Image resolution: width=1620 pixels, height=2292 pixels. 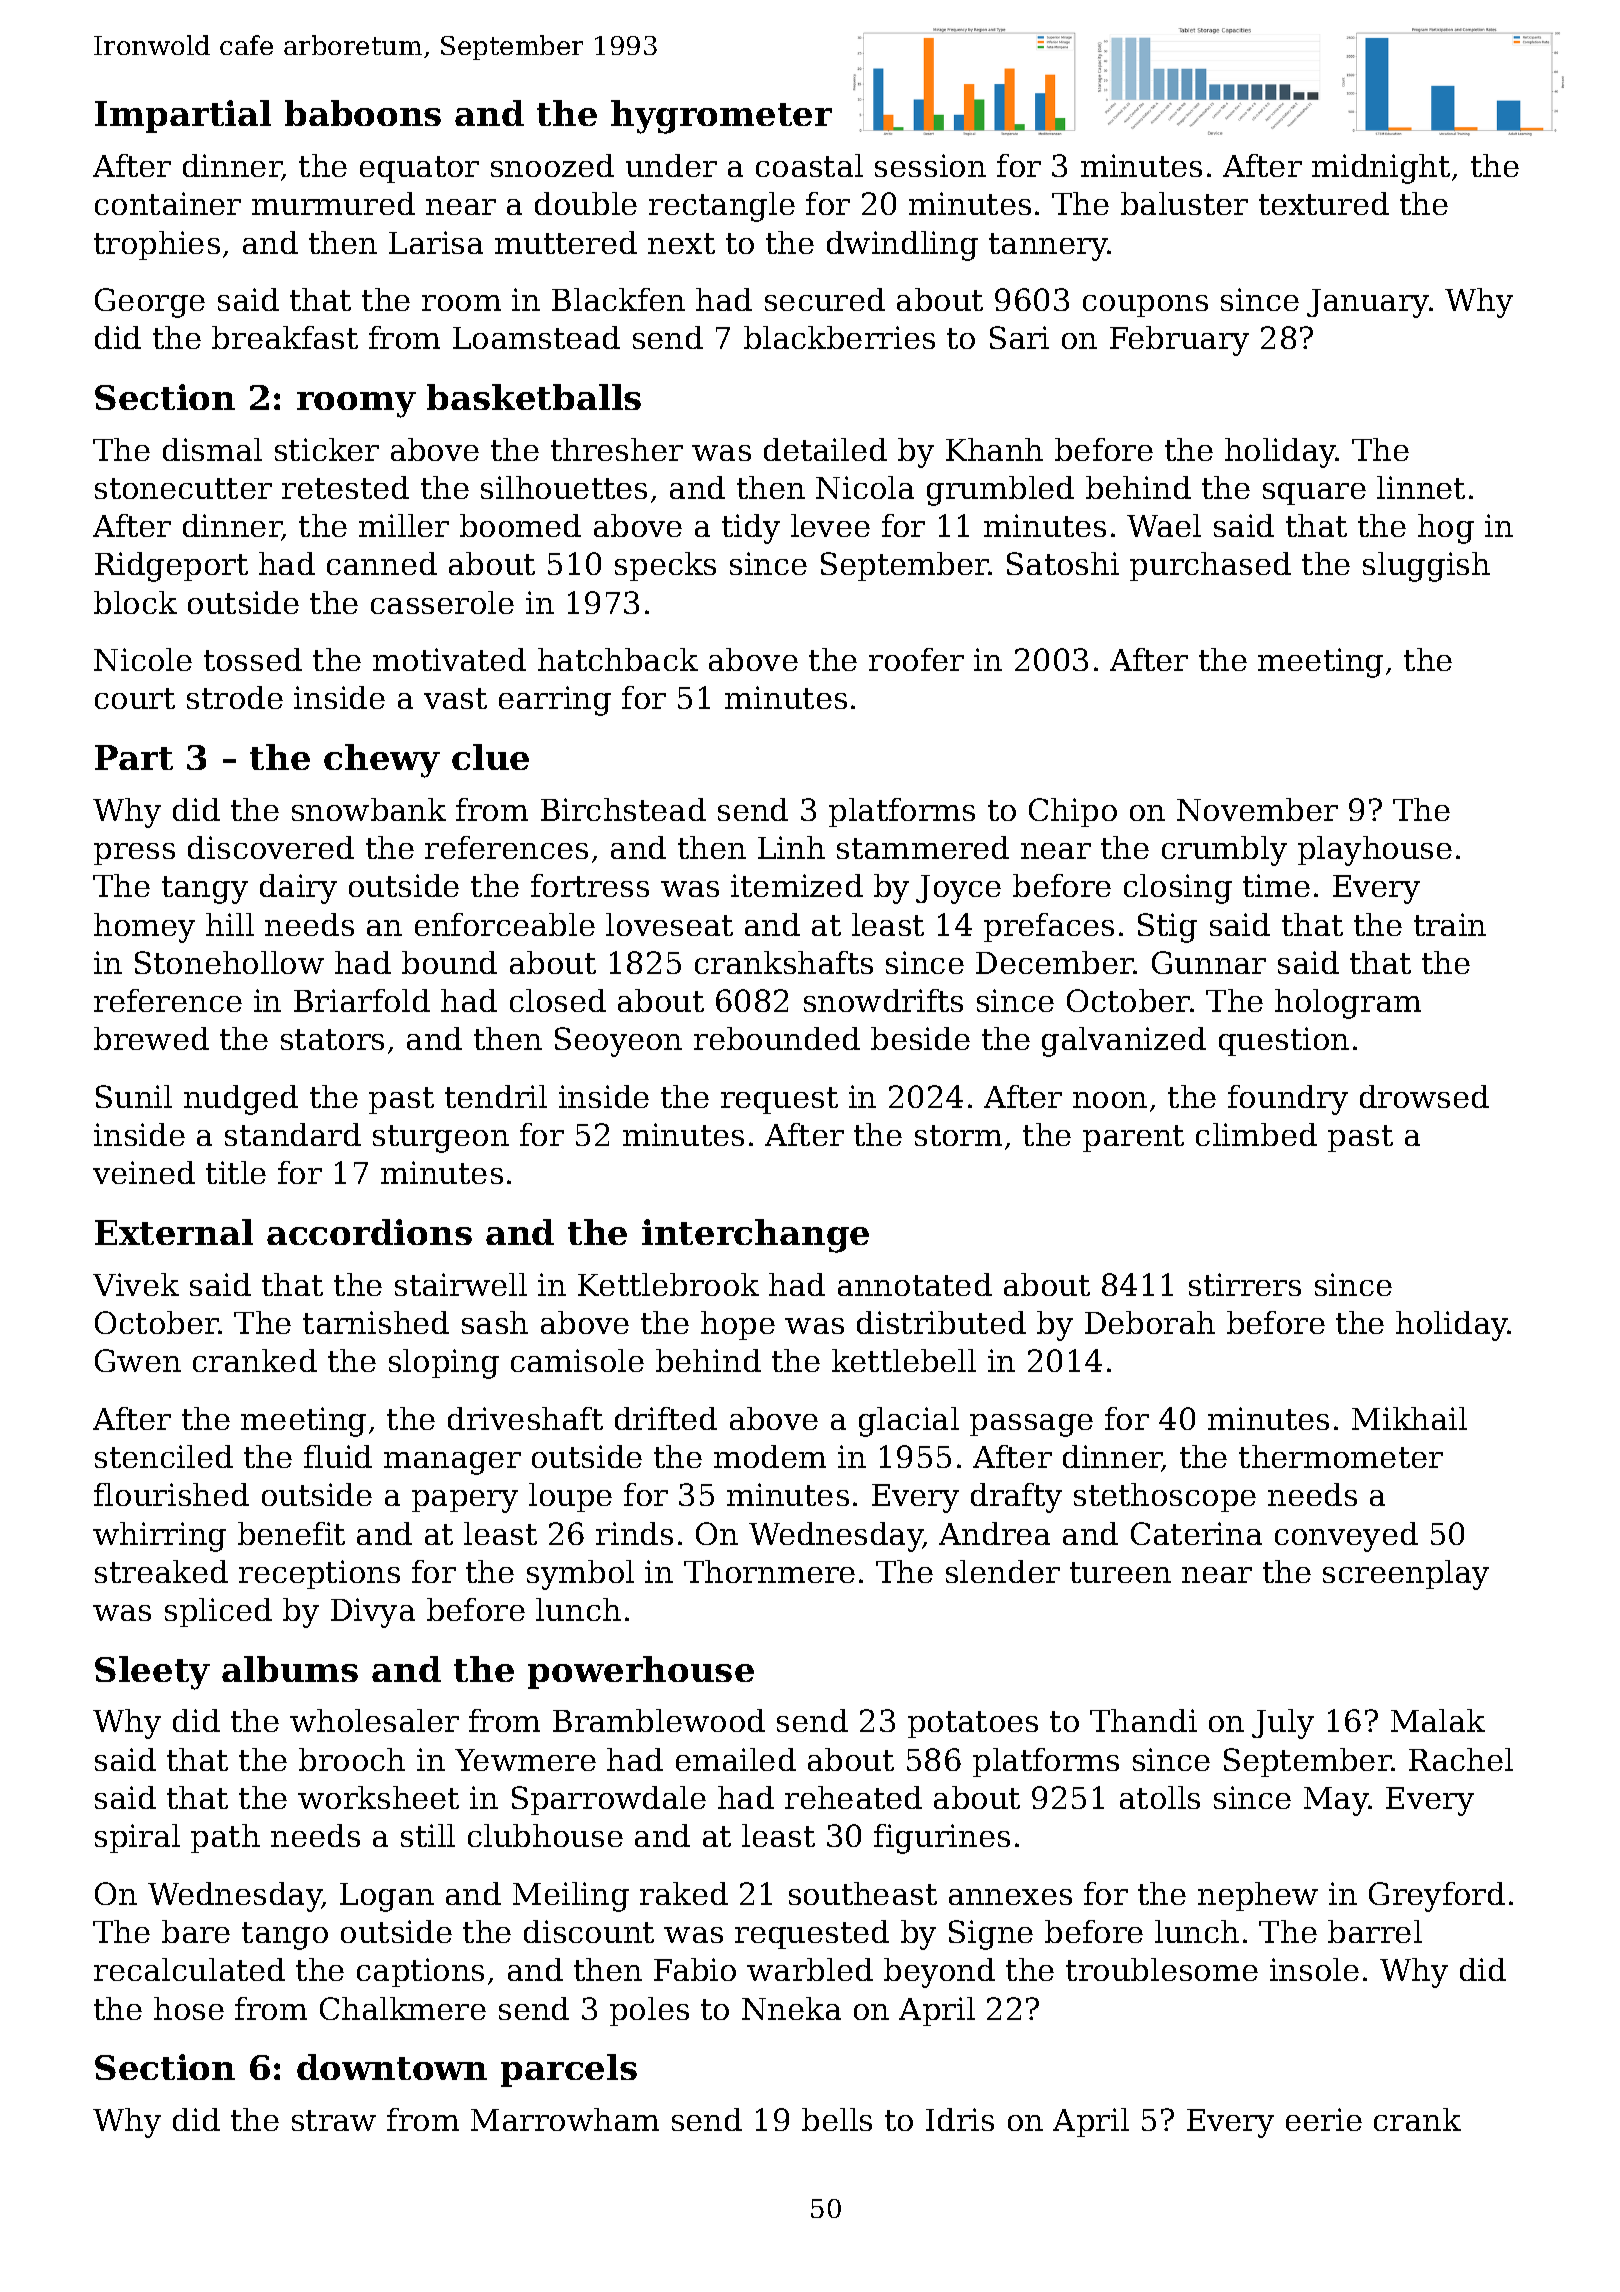 I want to click on baboons, so click(x=363, y=113).
